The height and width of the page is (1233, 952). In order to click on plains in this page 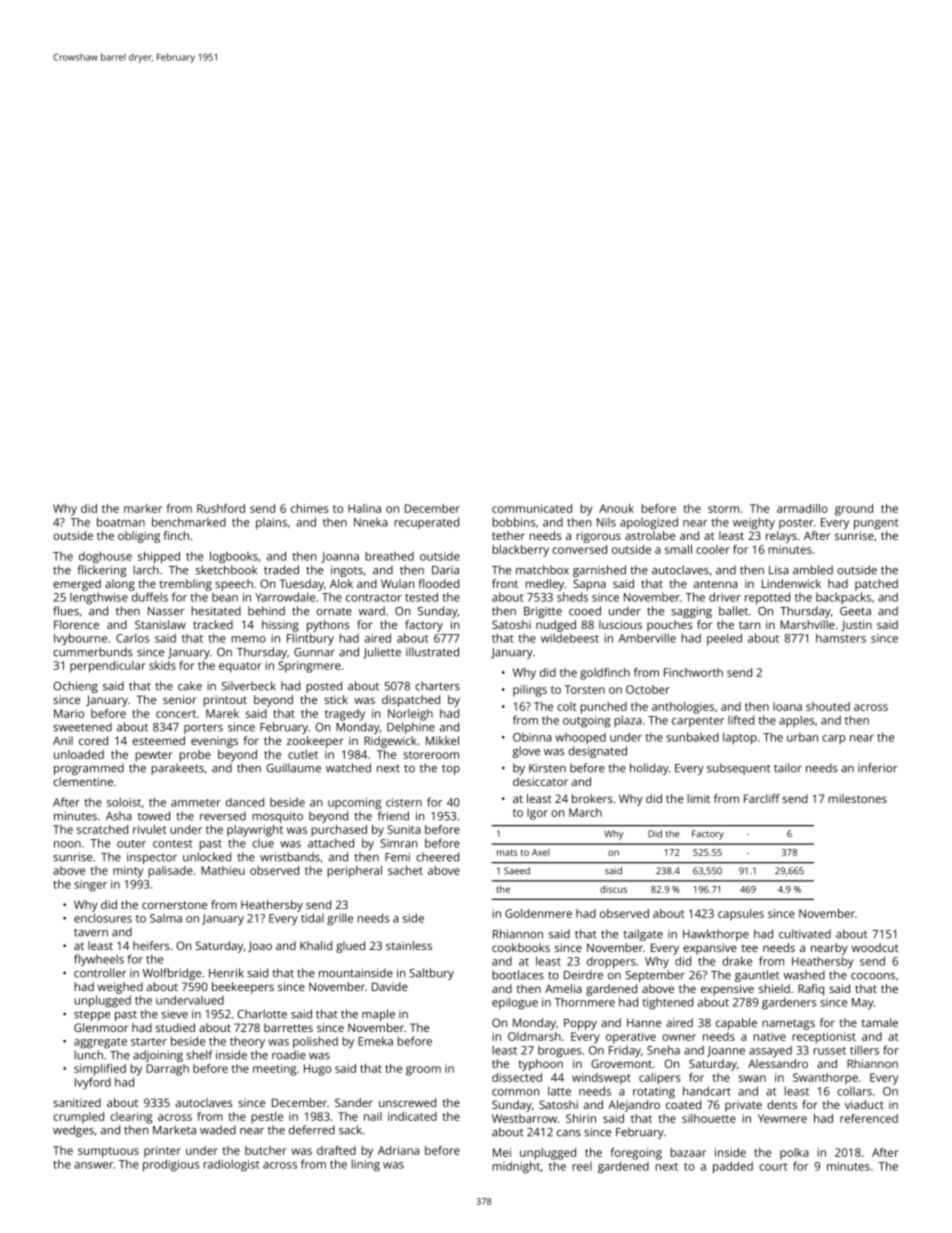, I will do `click(271, 523)`.
